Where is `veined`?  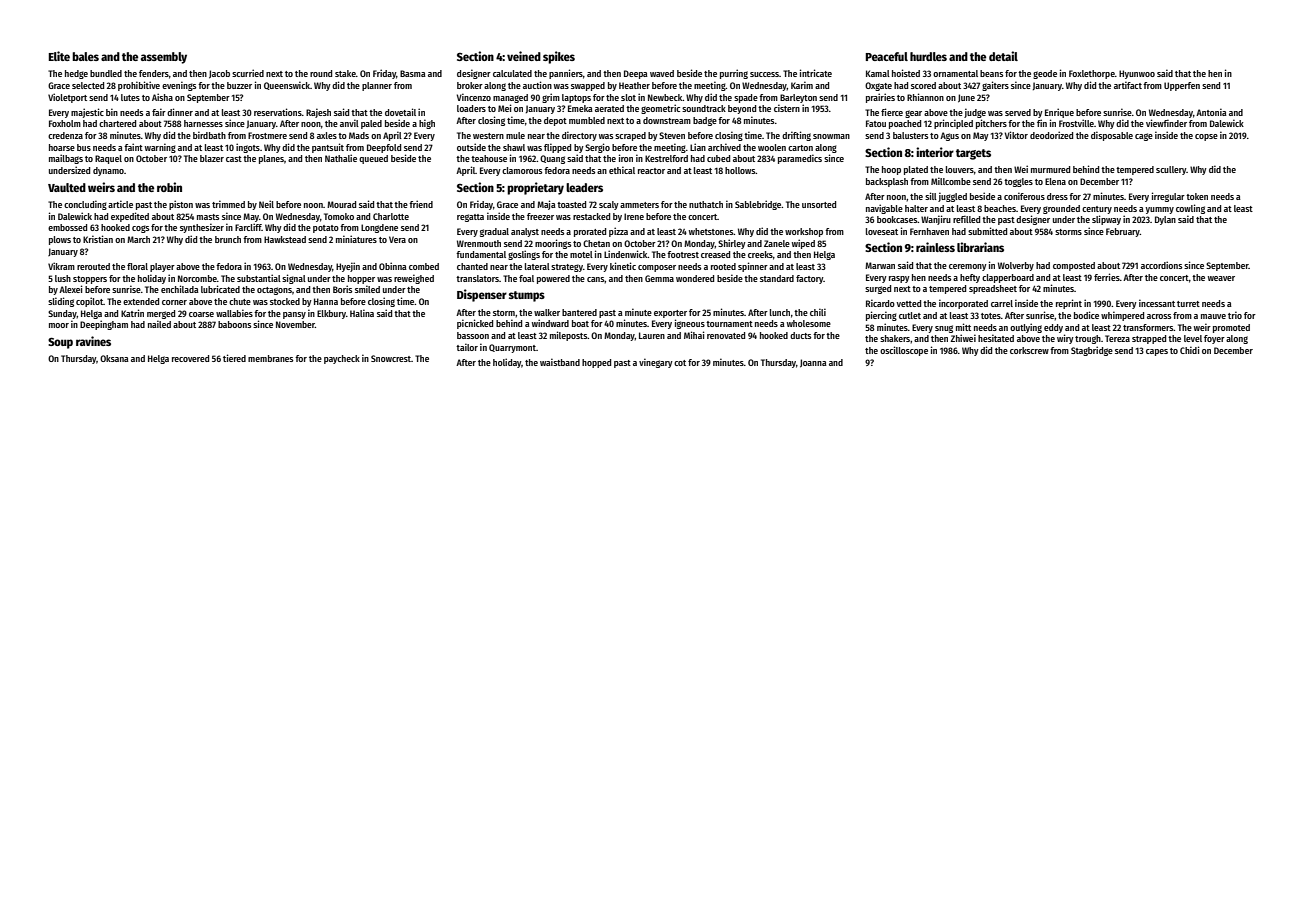
veined is located at coordinates (524, 56).
